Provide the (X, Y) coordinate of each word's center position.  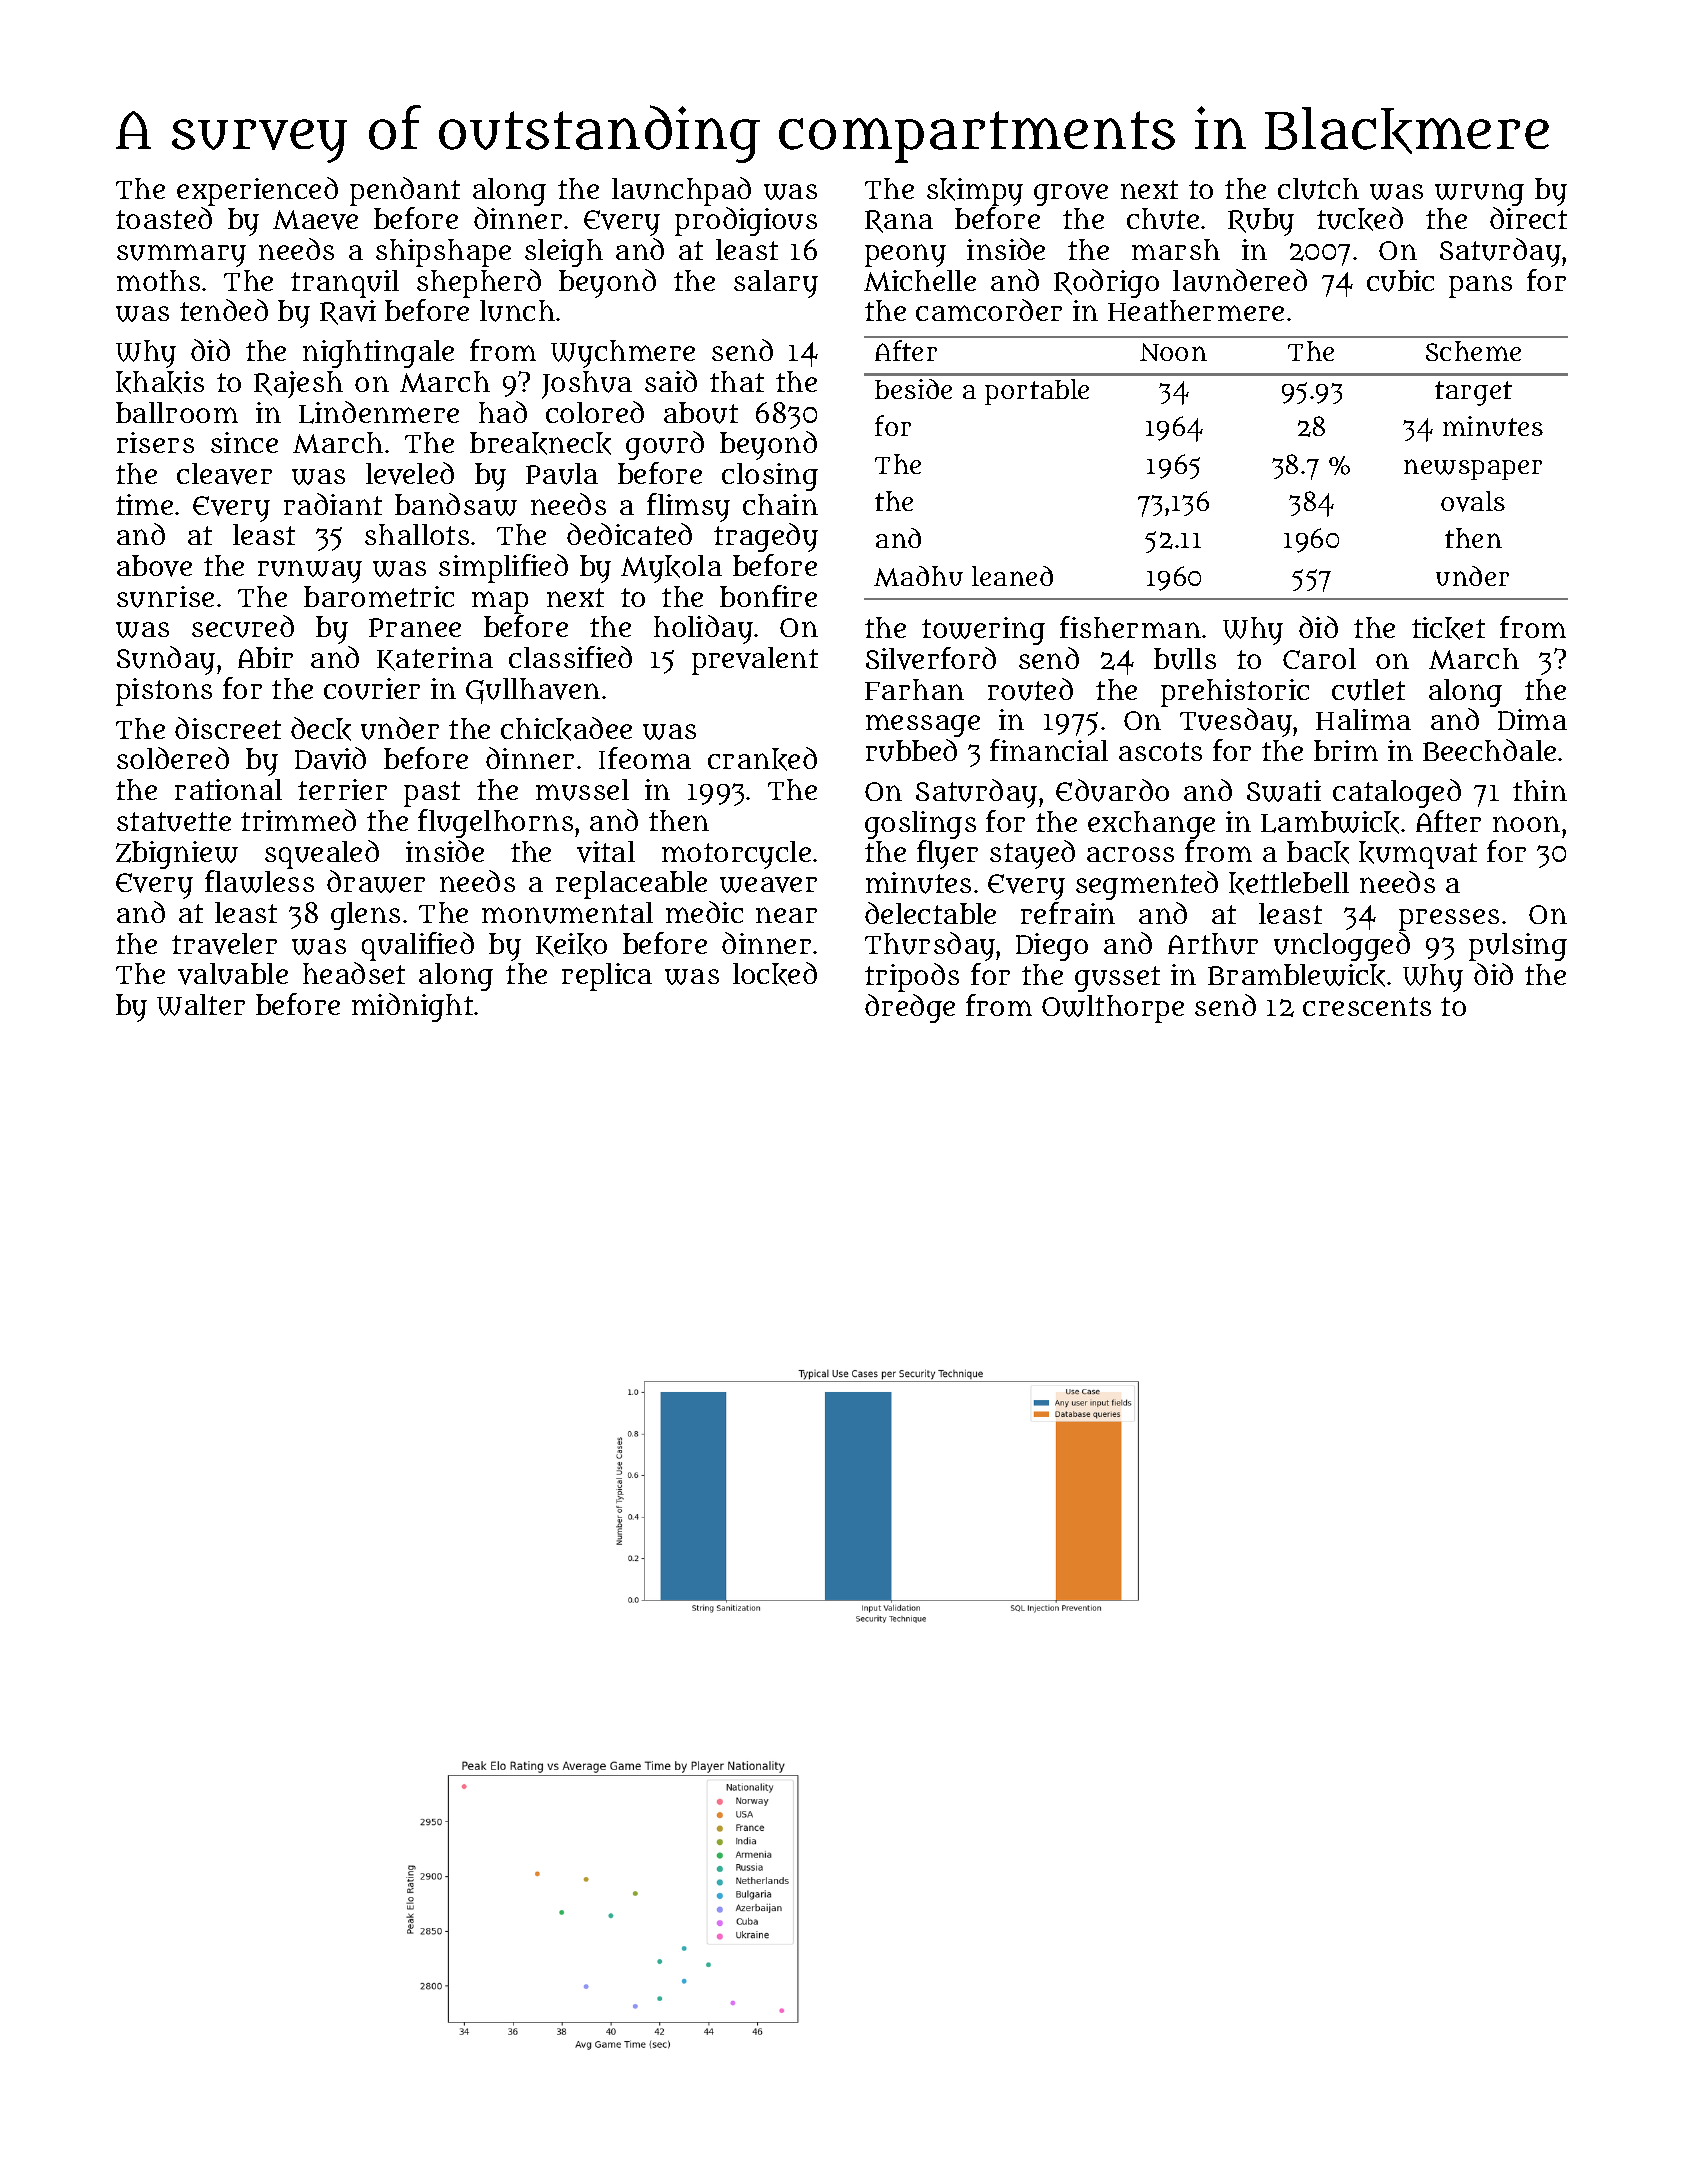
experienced (257, 191)
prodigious (746, 221)
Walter (201, 1005)
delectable (930, 913)
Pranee (415, 627)
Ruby (1261, 222)
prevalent (755, 661)
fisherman (1130, 627)
